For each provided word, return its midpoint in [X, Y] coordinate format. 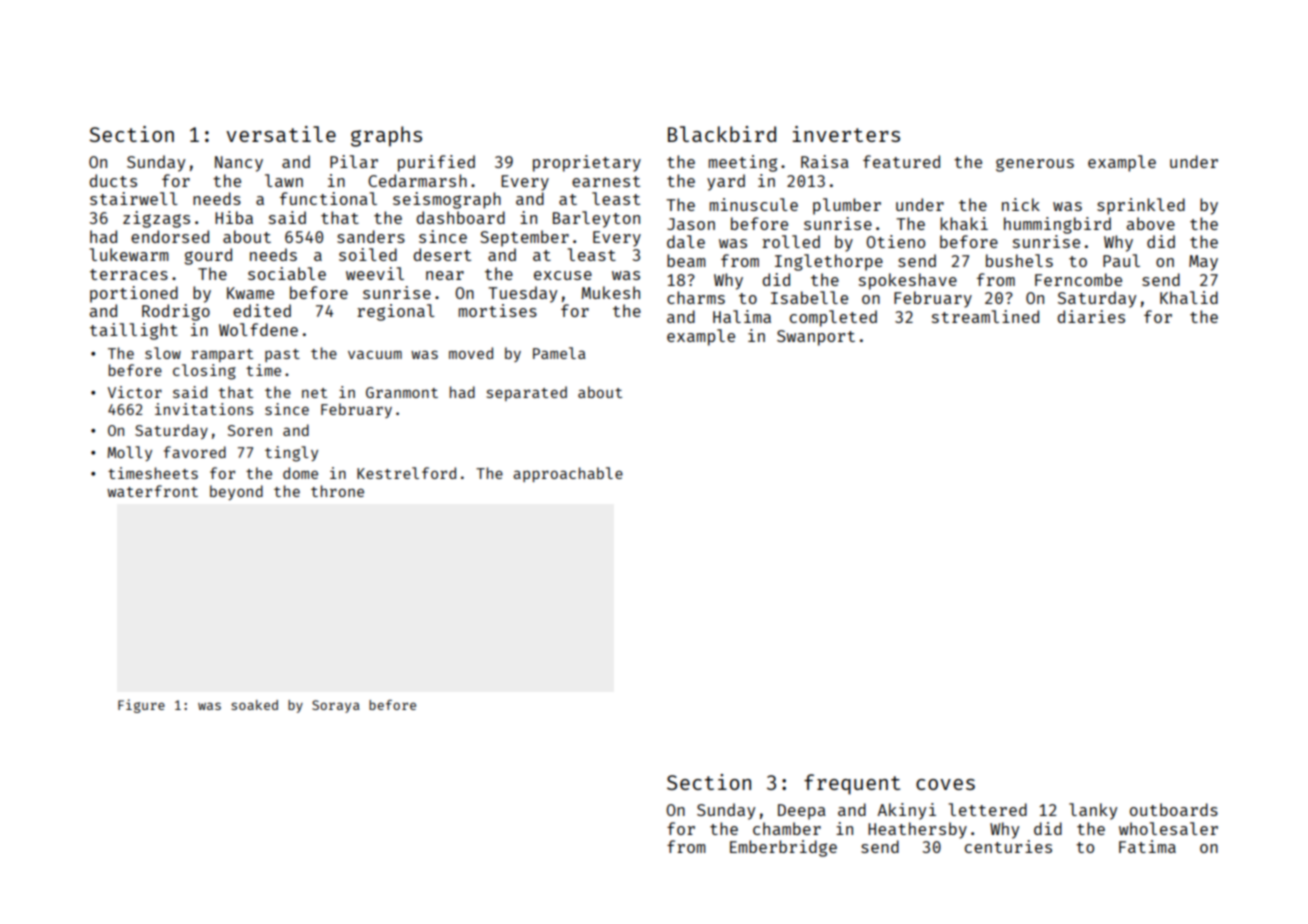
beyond [236, 492]
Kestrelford [406, 473]
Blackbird [722, 134]
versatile [281, 134]
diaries [1091, 316]
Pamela [559, 353]
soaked [254, 705]
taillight [134, 331]
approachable [568, 474]
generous [1035, 165]
